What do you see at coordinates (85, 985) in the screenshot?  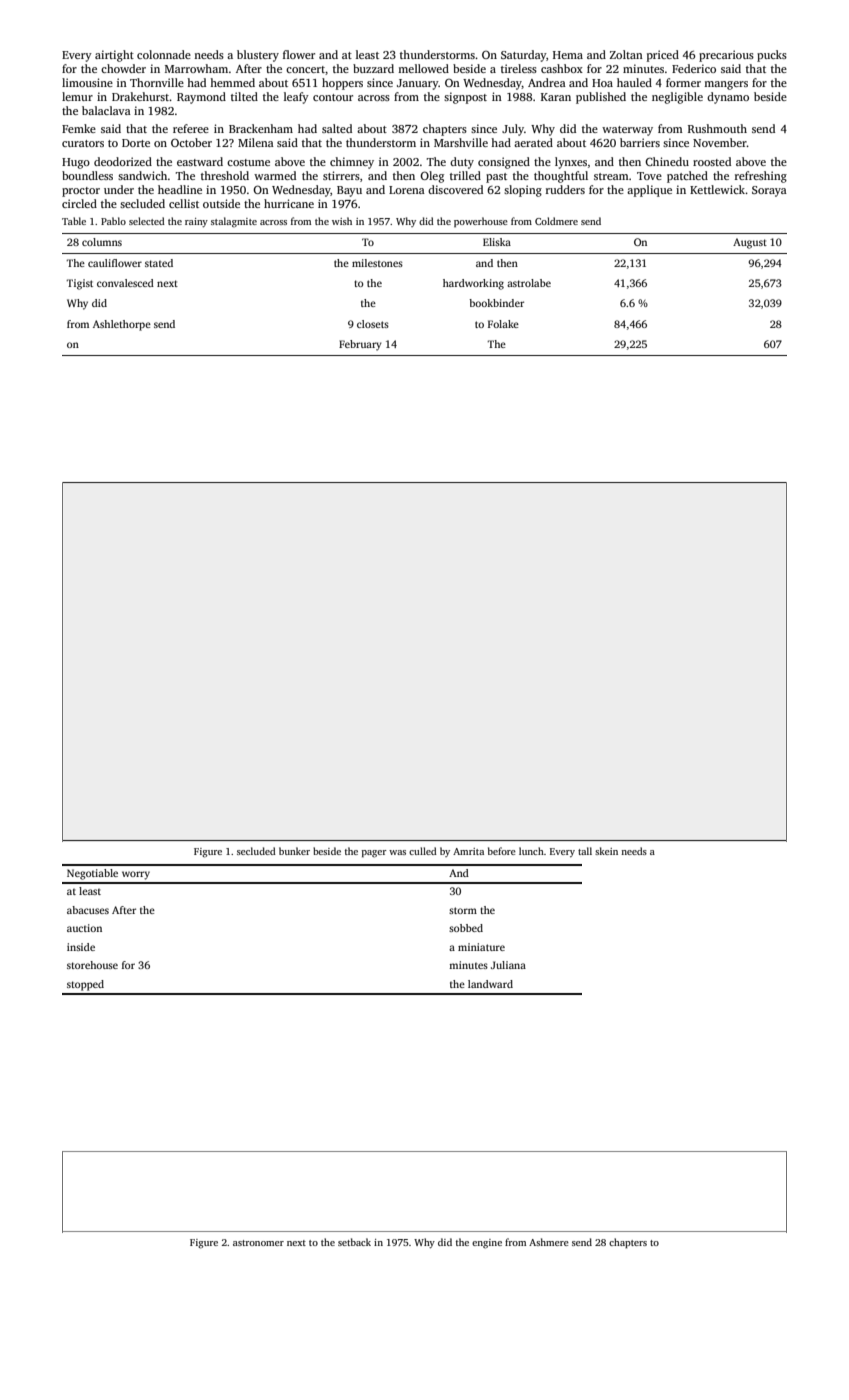 I see `stopped` at bounding box center [85, 985].
